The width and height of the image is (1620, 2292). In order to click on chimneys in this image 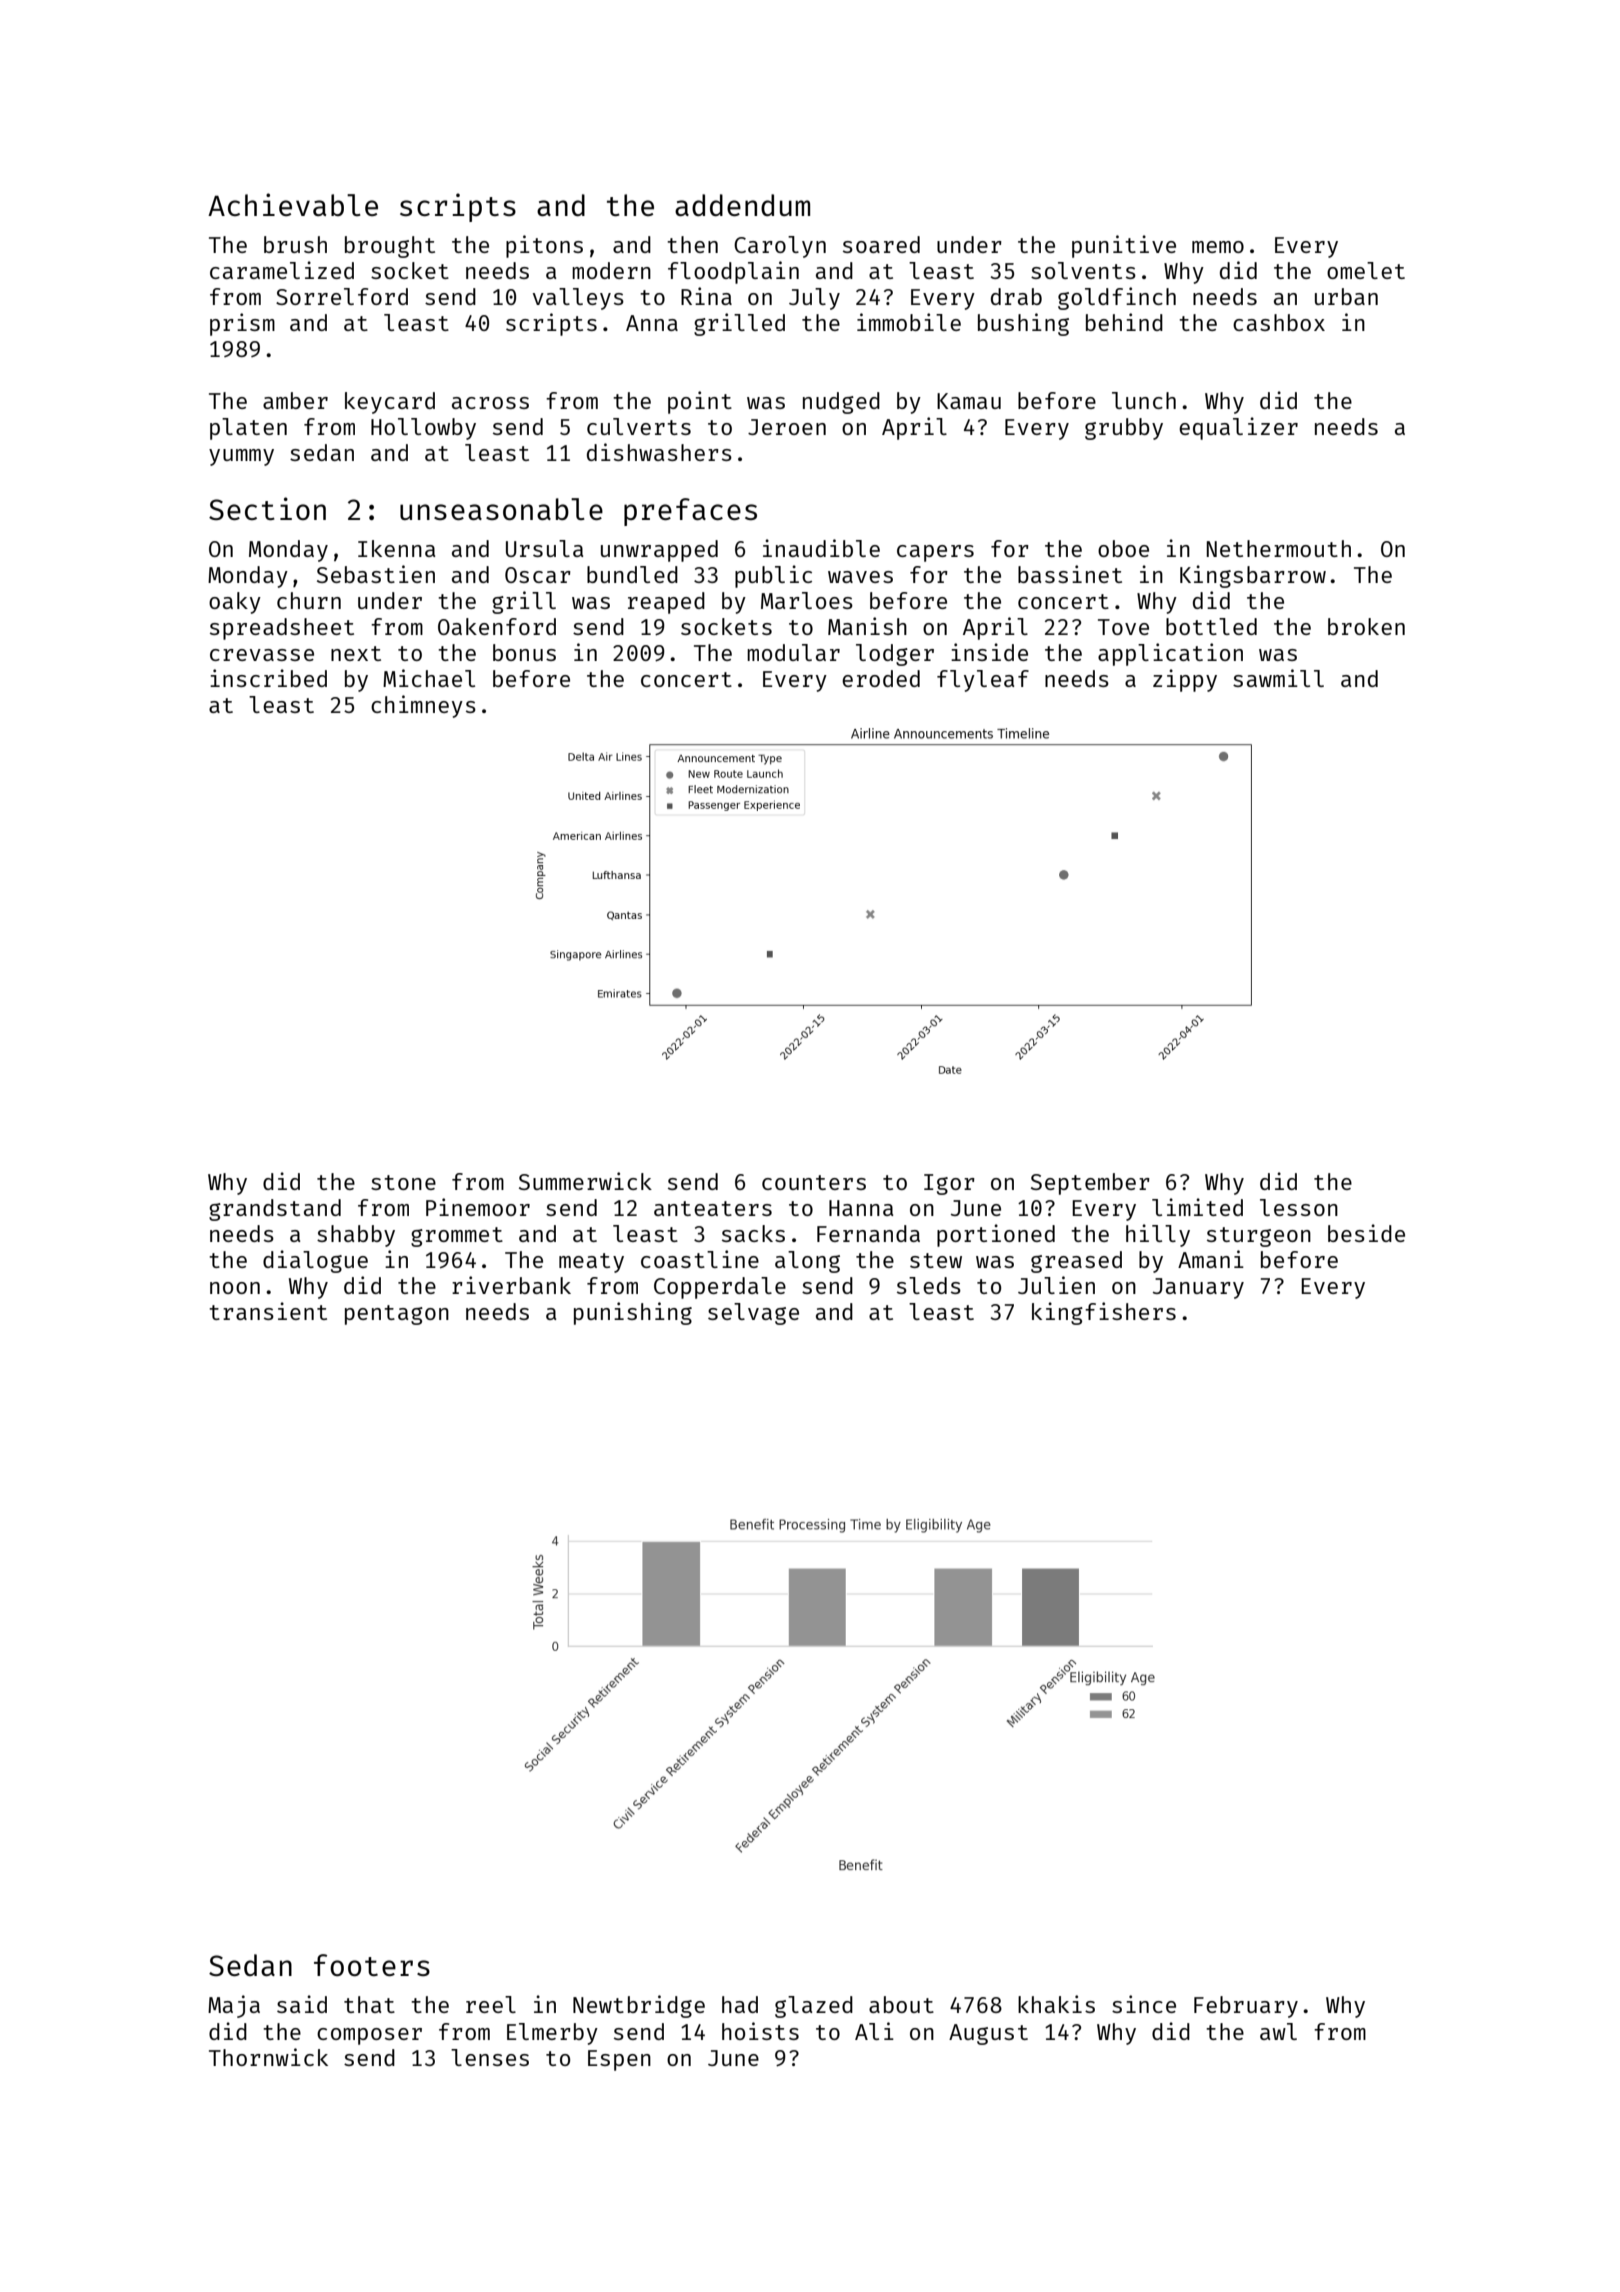, I will do `click(423, 706)`.
